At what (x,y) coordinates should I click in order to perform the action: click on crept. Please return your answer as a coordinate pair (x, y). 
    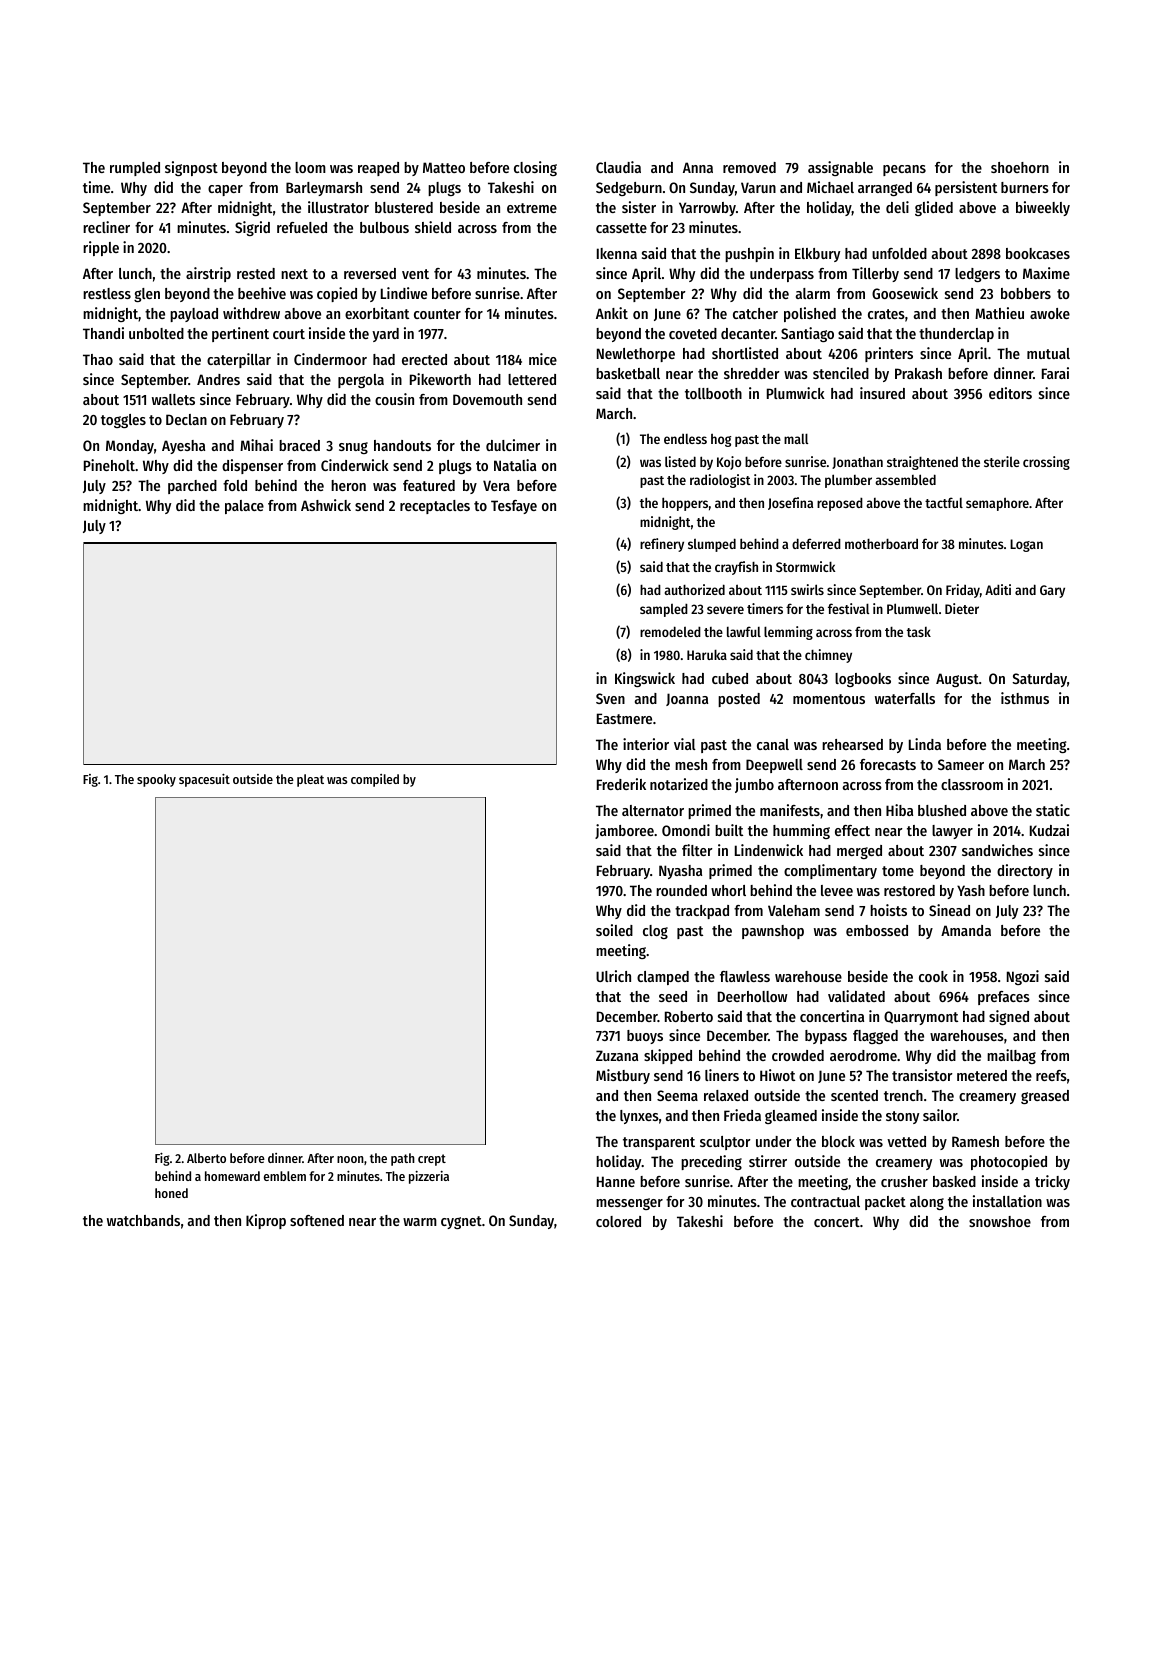
    Looking at the image, I should click on (432, 1160).
